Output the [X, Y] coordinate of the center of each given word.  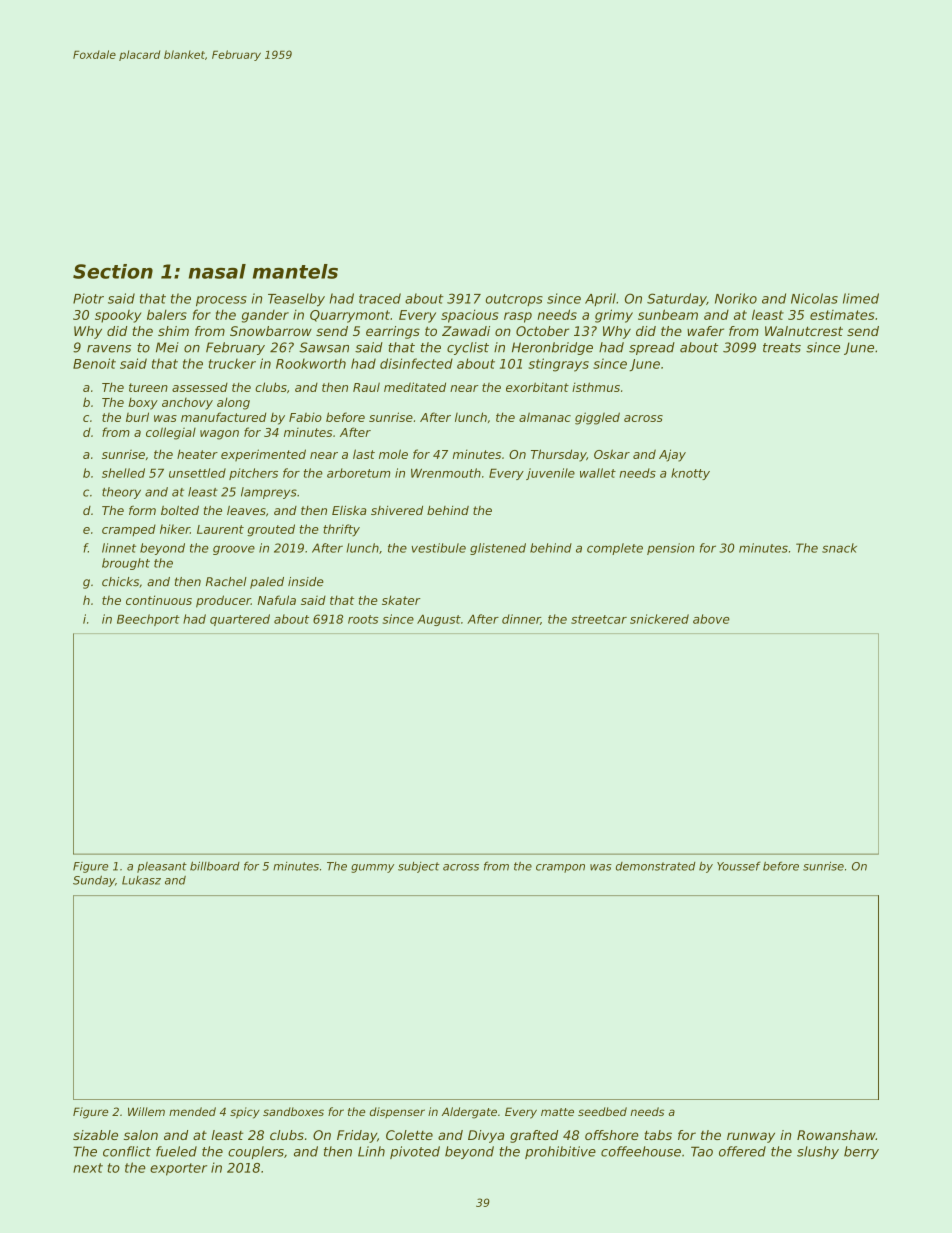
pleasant [162, 867]
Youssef [739, 866]
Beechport [148, 620]
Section [113, 271]
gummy [372, 868]
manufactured [223, 417]
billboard [215, 866]
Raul [366, 387]
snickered [659, 619]
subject [419, 867]
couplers [256, 1152]
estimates [842, 315]
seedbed [602, 1111]
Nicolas [814, 298]
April [600, 299]
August [439, 620]
